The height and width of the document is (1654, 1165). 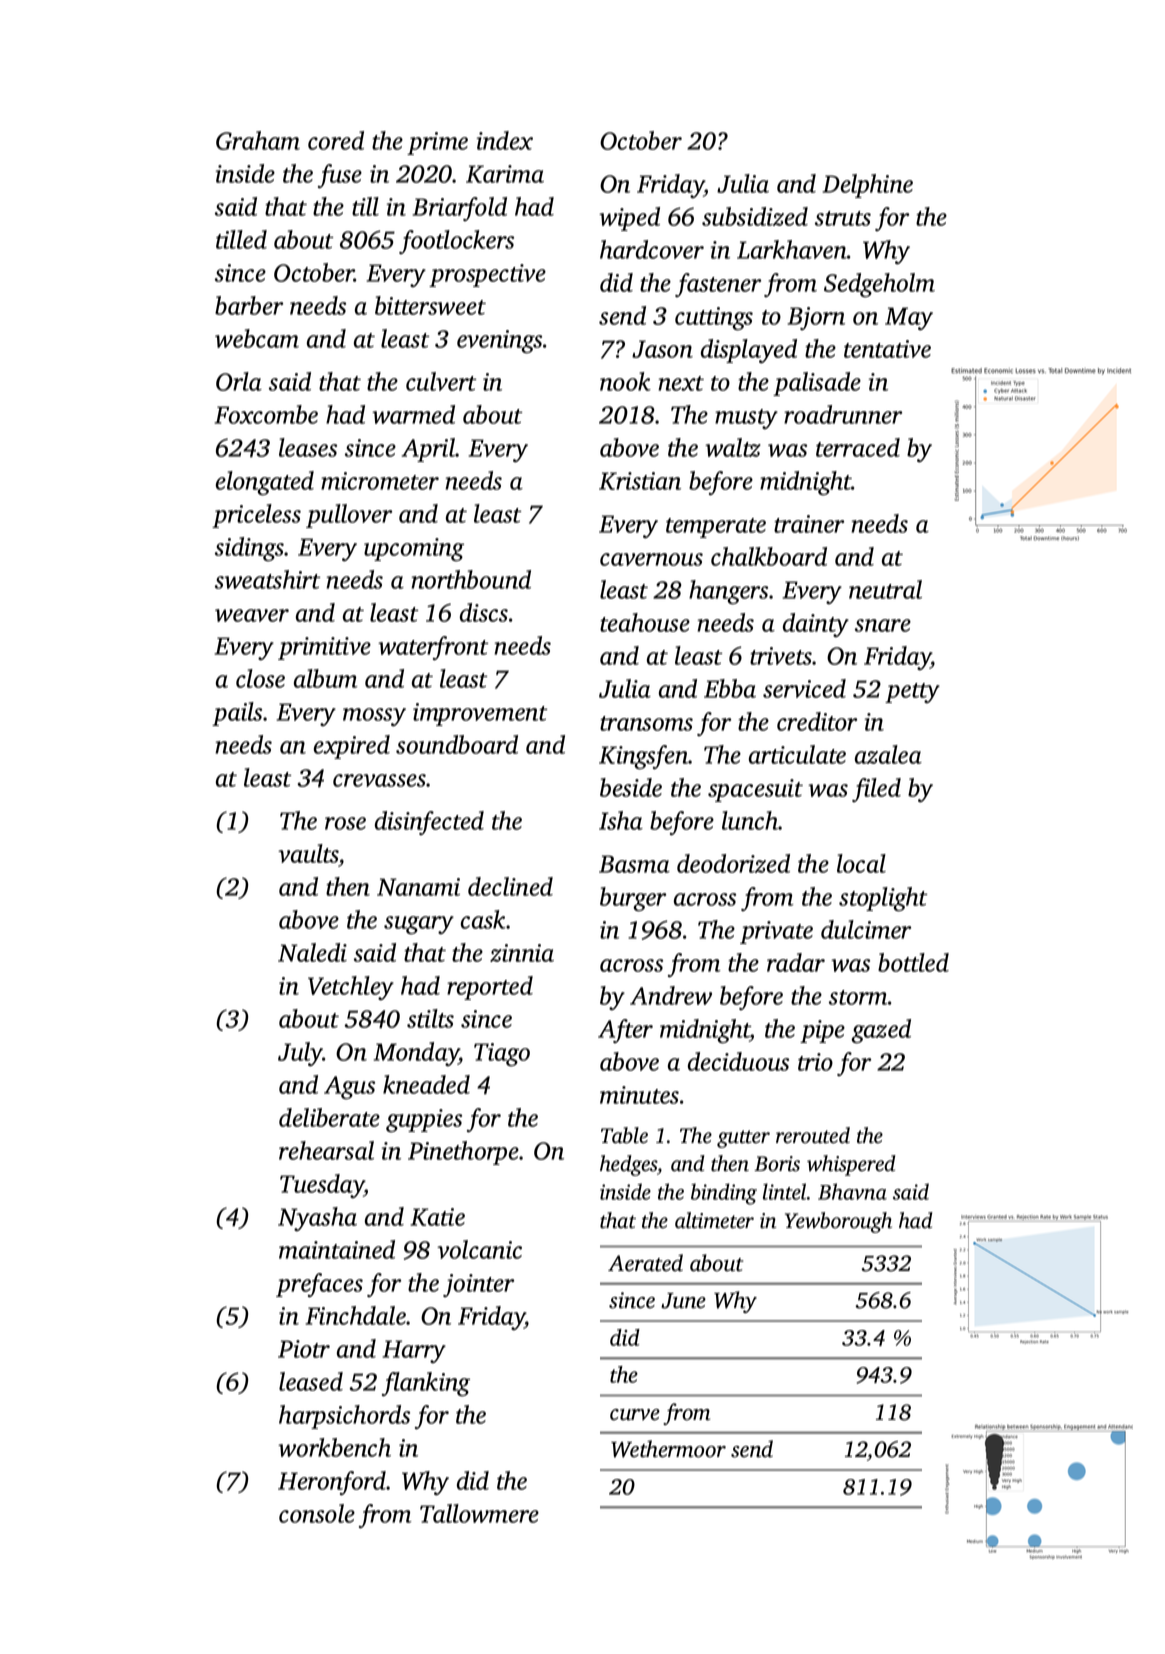 What do you see at coordinates (505, 140) in the document?
I see `index` at bounding box center [505, 140].
